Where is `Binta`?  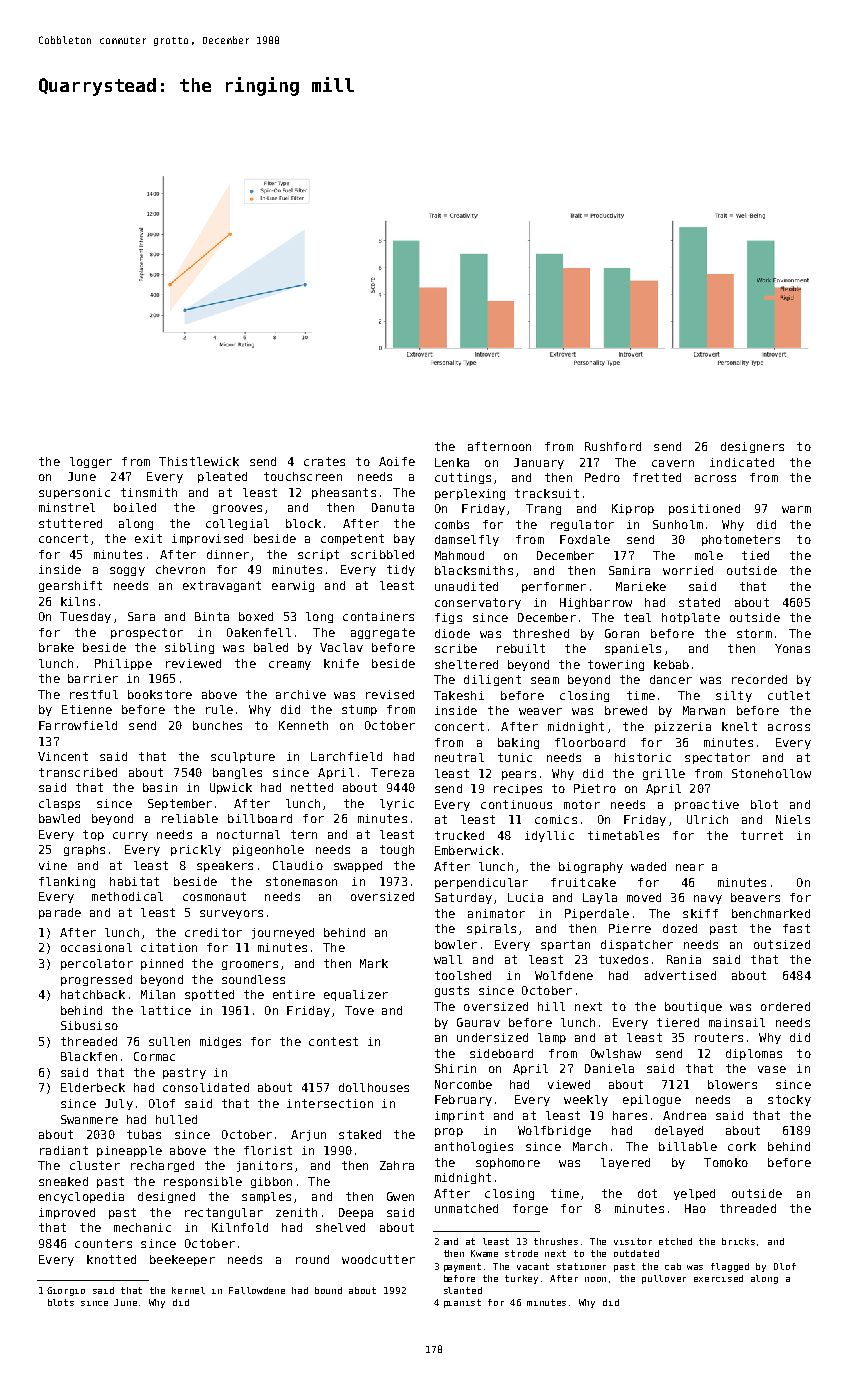 Binta is located at coordinates (212, 616).
